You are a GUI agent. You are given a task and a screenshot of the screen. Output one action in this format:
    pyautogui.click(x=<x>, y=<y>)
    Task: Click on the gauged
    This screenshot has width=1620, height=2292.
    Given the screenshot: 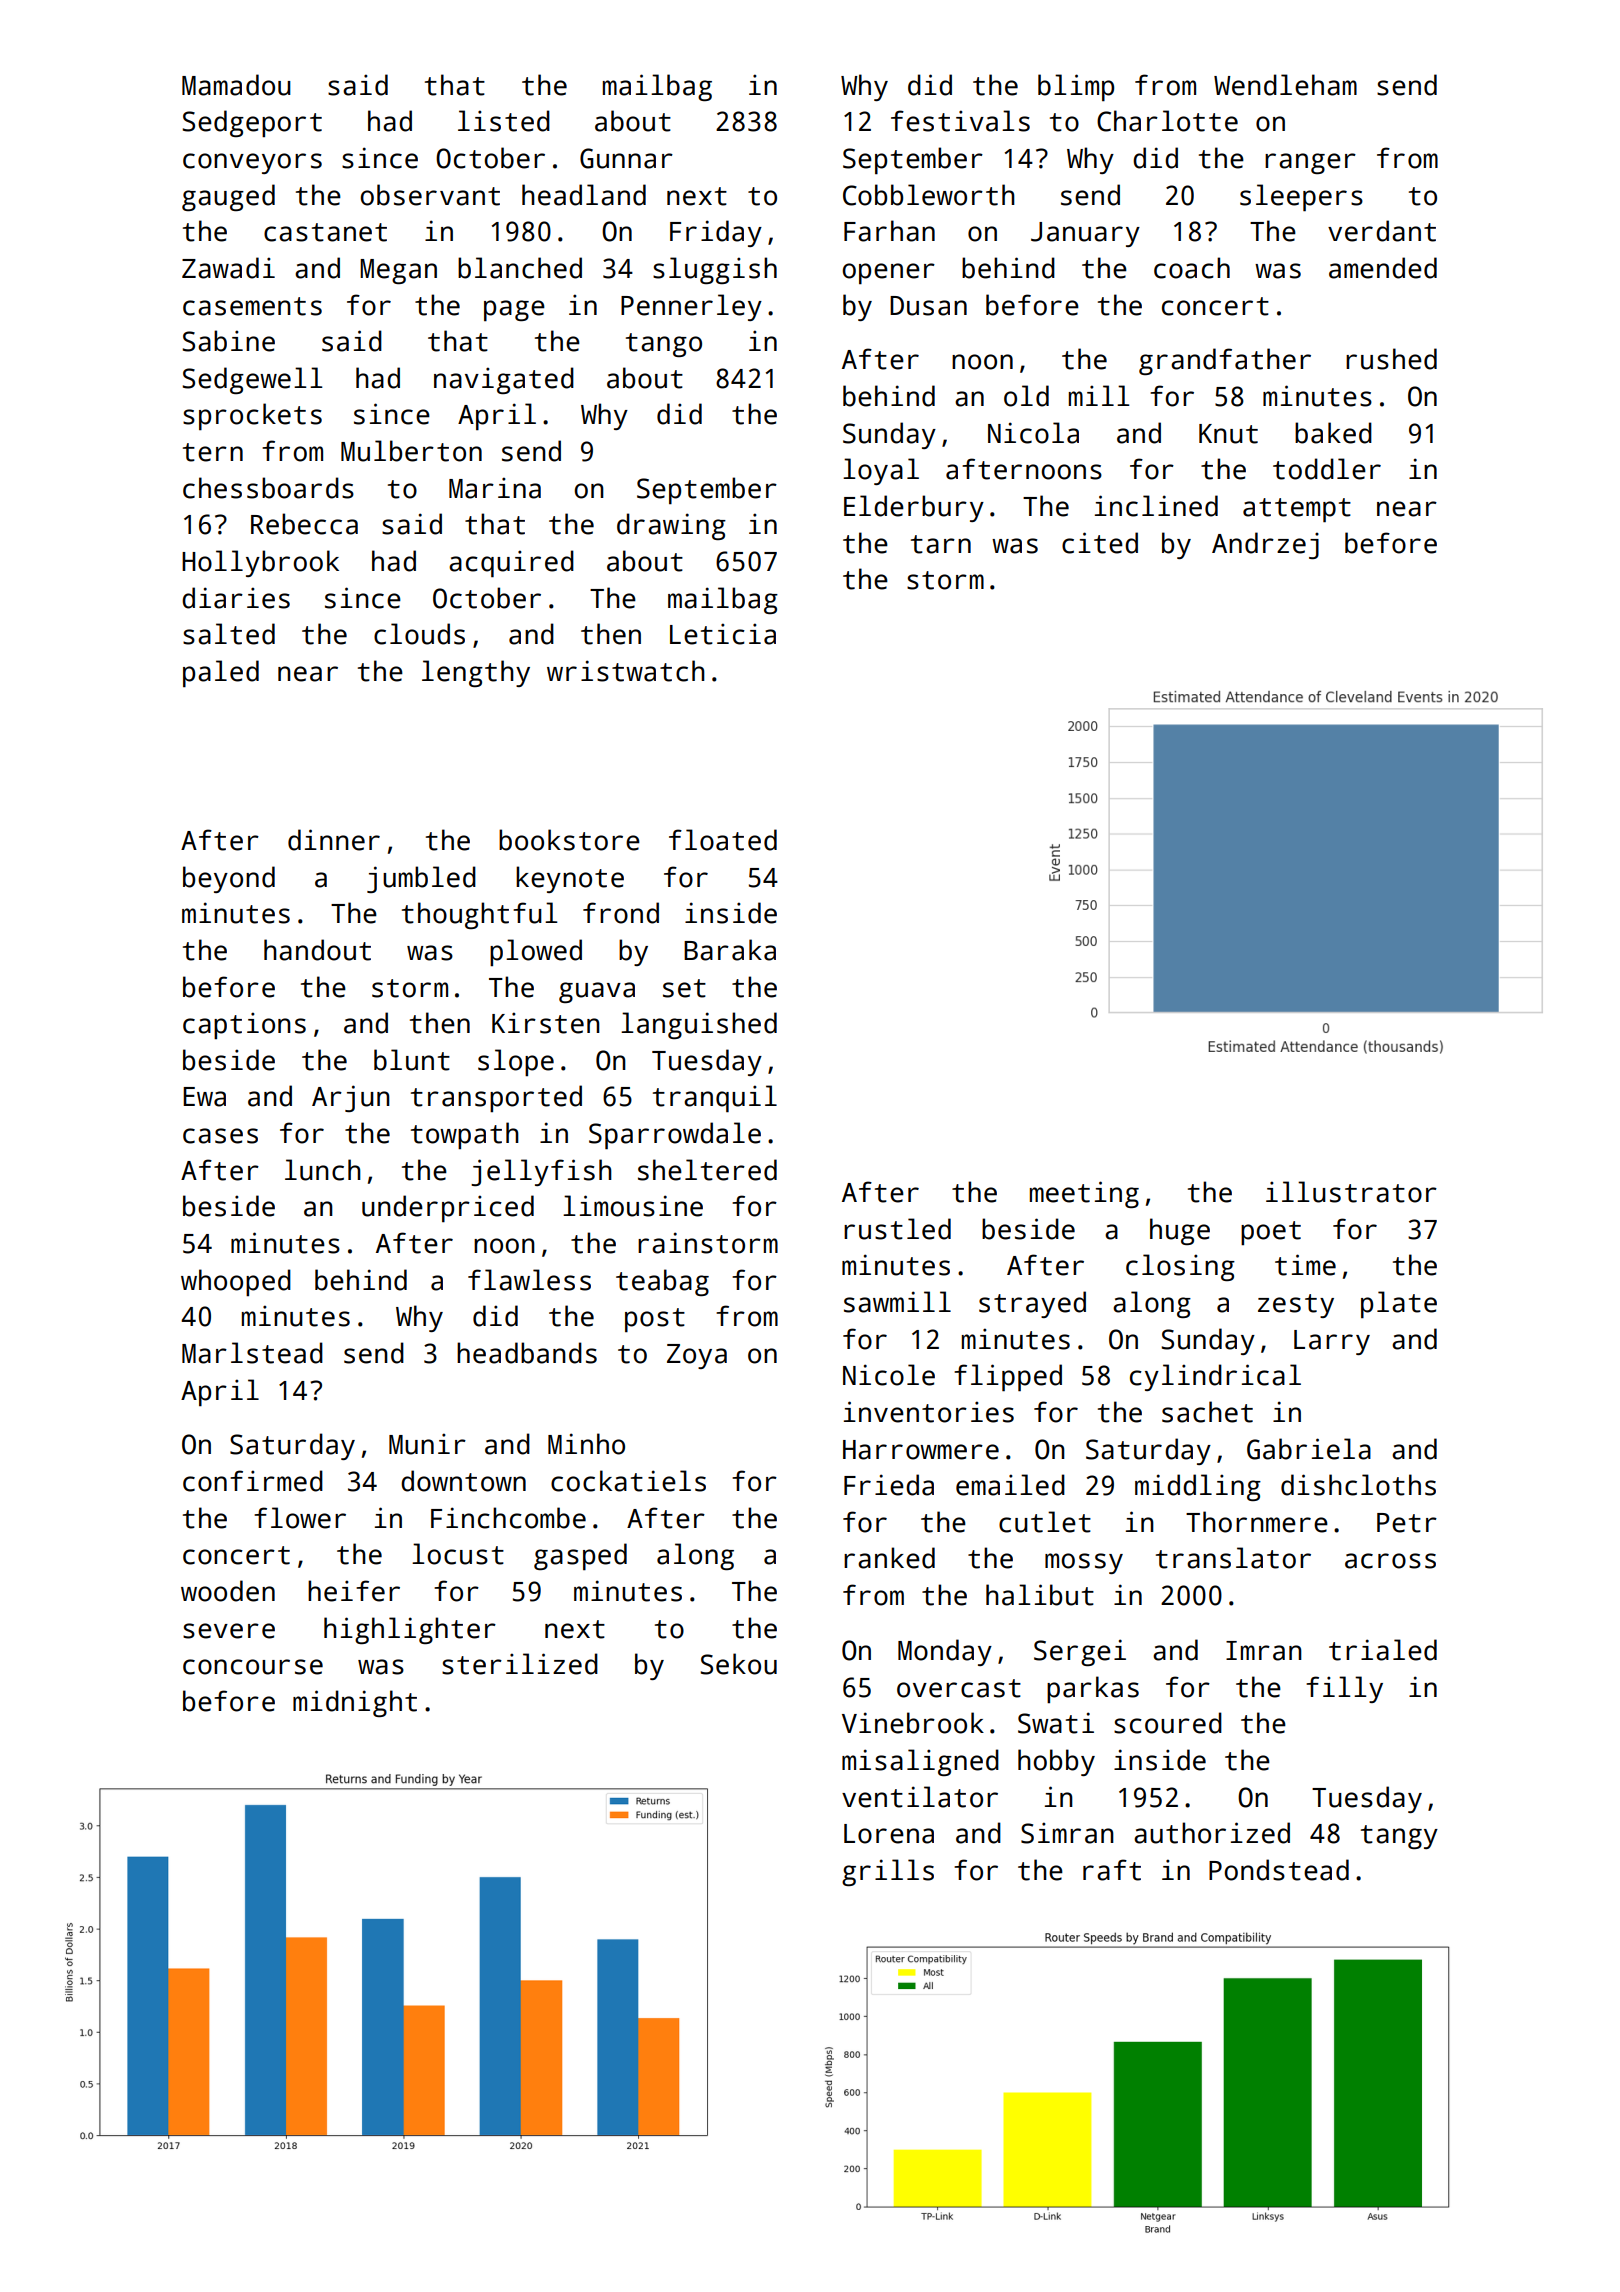 What is the action you would take?
    pyautogui.click(x=228, y=197)
